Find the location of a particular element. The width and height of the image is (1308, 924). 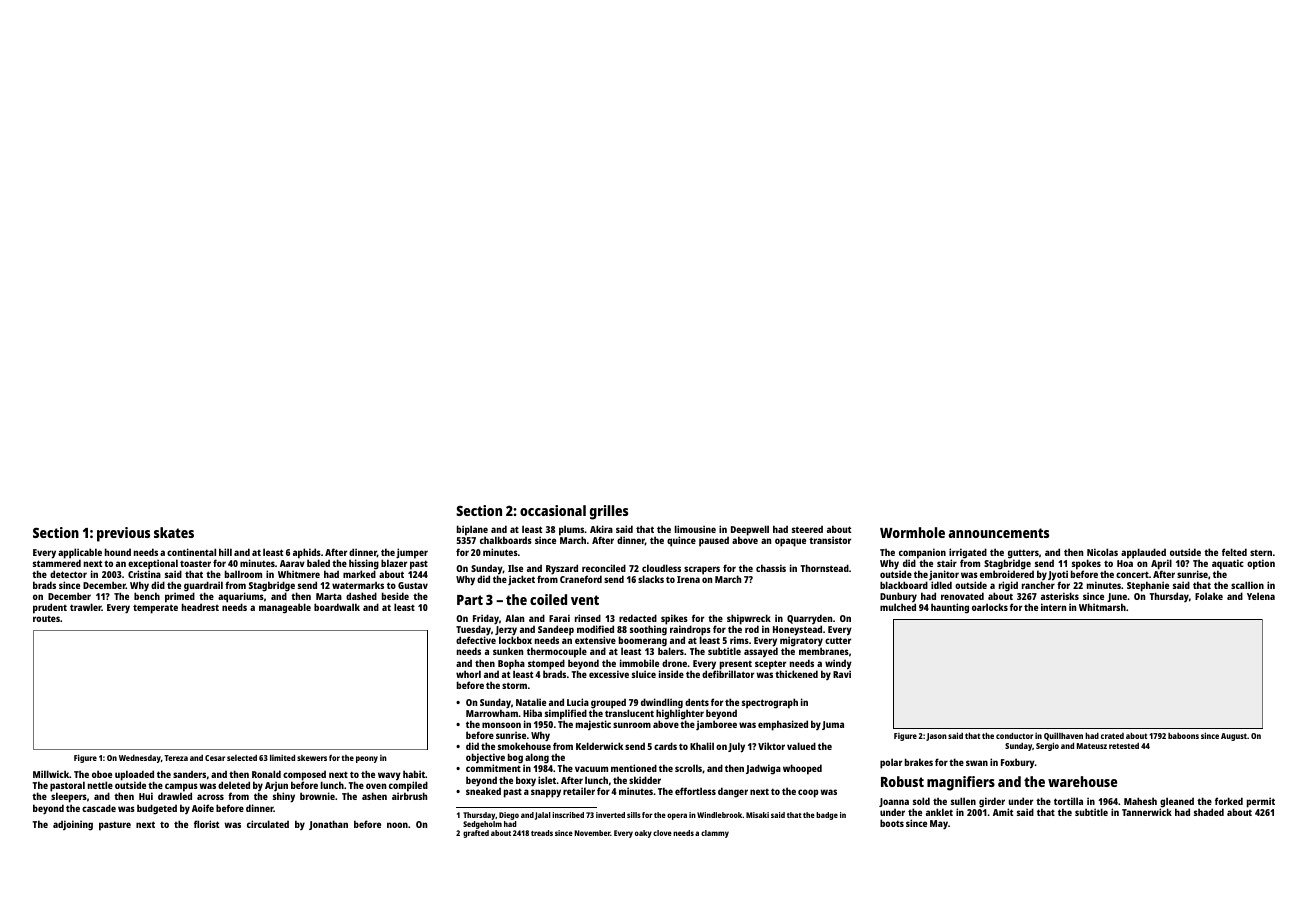

routes is located at coordinates (46, 619).
